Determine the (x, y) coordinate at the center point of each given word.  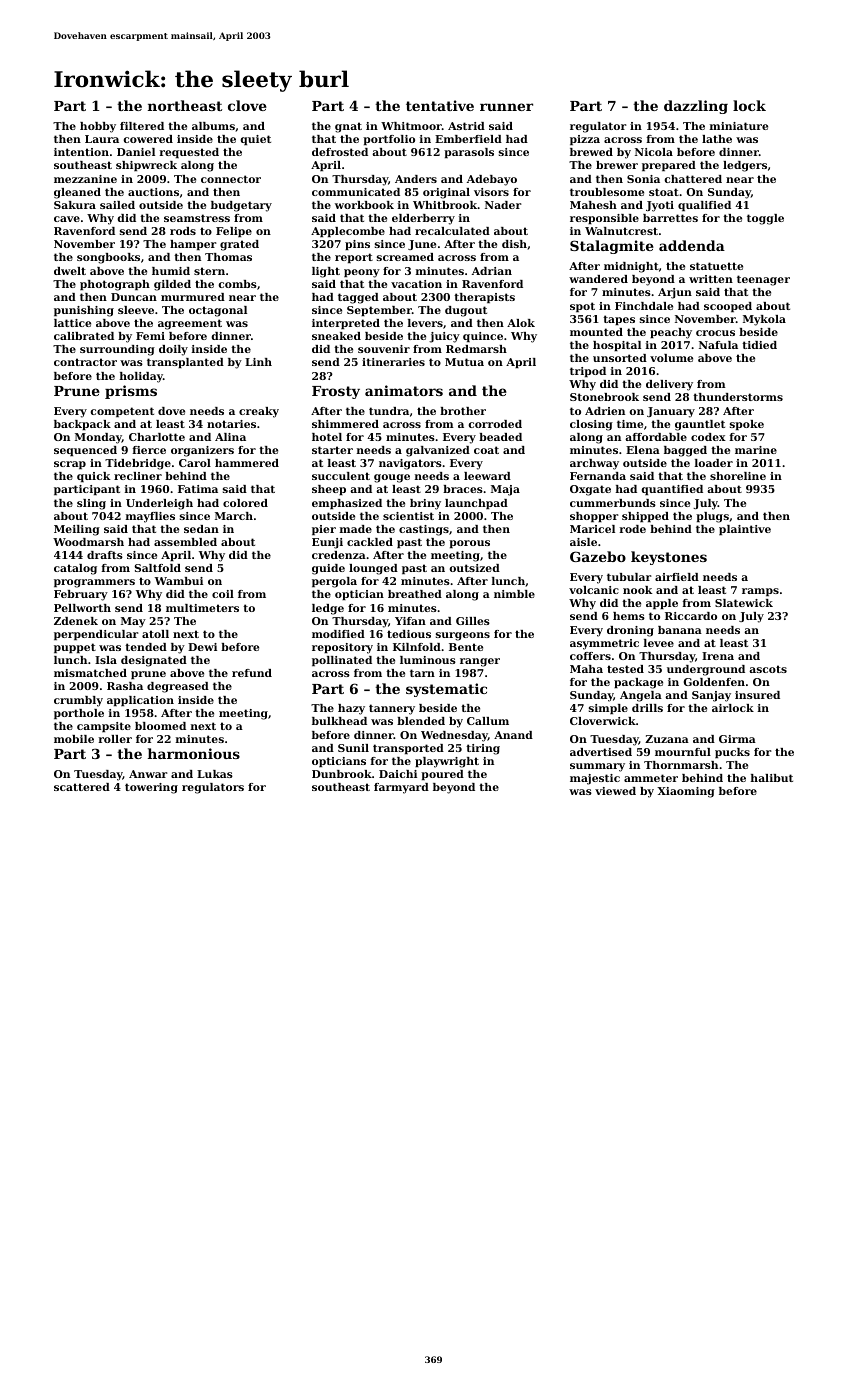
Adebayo (492, 180)
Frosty (336, 392)
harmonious (194, 753)
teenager (763, 280)
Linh (258, 362)
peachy (671, 333)
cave (67, 219)
